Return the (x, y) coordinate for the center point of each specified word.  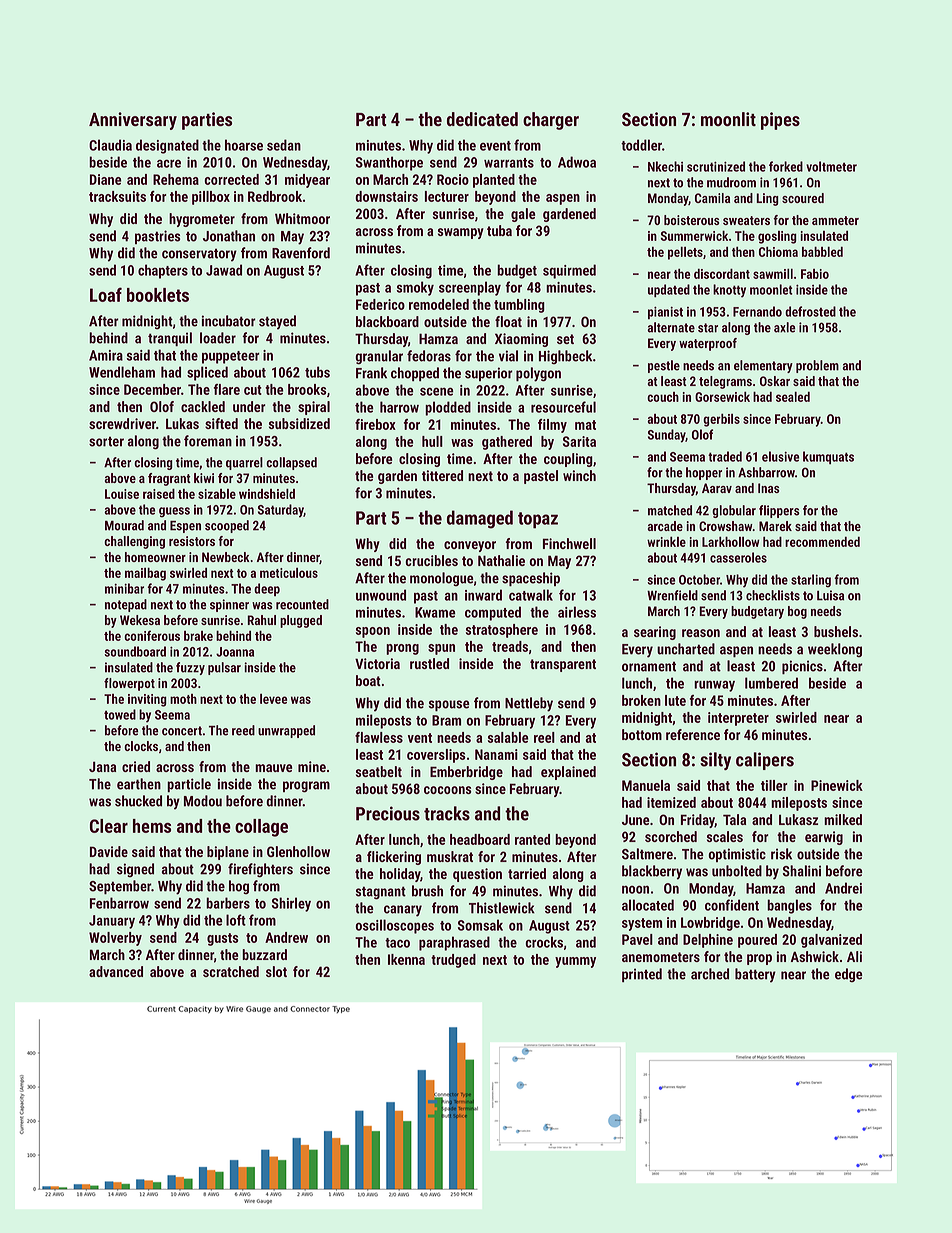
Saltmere (647, 854)
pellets (685, 253)
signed (135, 870)
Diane (106, 179)
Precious (388, 813)
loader (218, 338)
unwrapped (286, 731)
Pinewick (837, 785)
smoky (415, 288)
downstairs (386, 196)
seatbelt (379, 771)
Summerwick (694, 236)
